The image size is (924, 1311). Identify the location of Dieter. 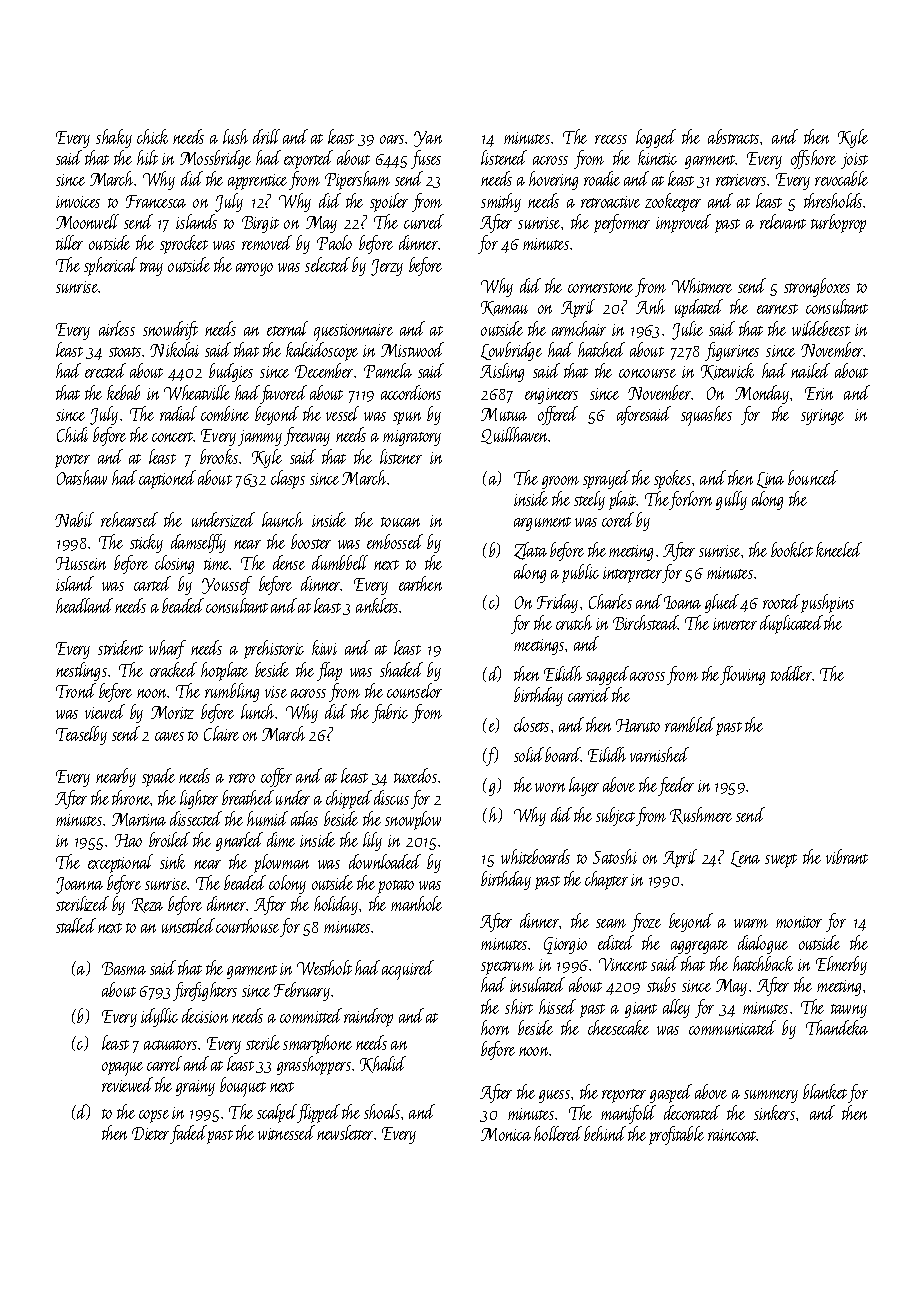
(150, 1133).
